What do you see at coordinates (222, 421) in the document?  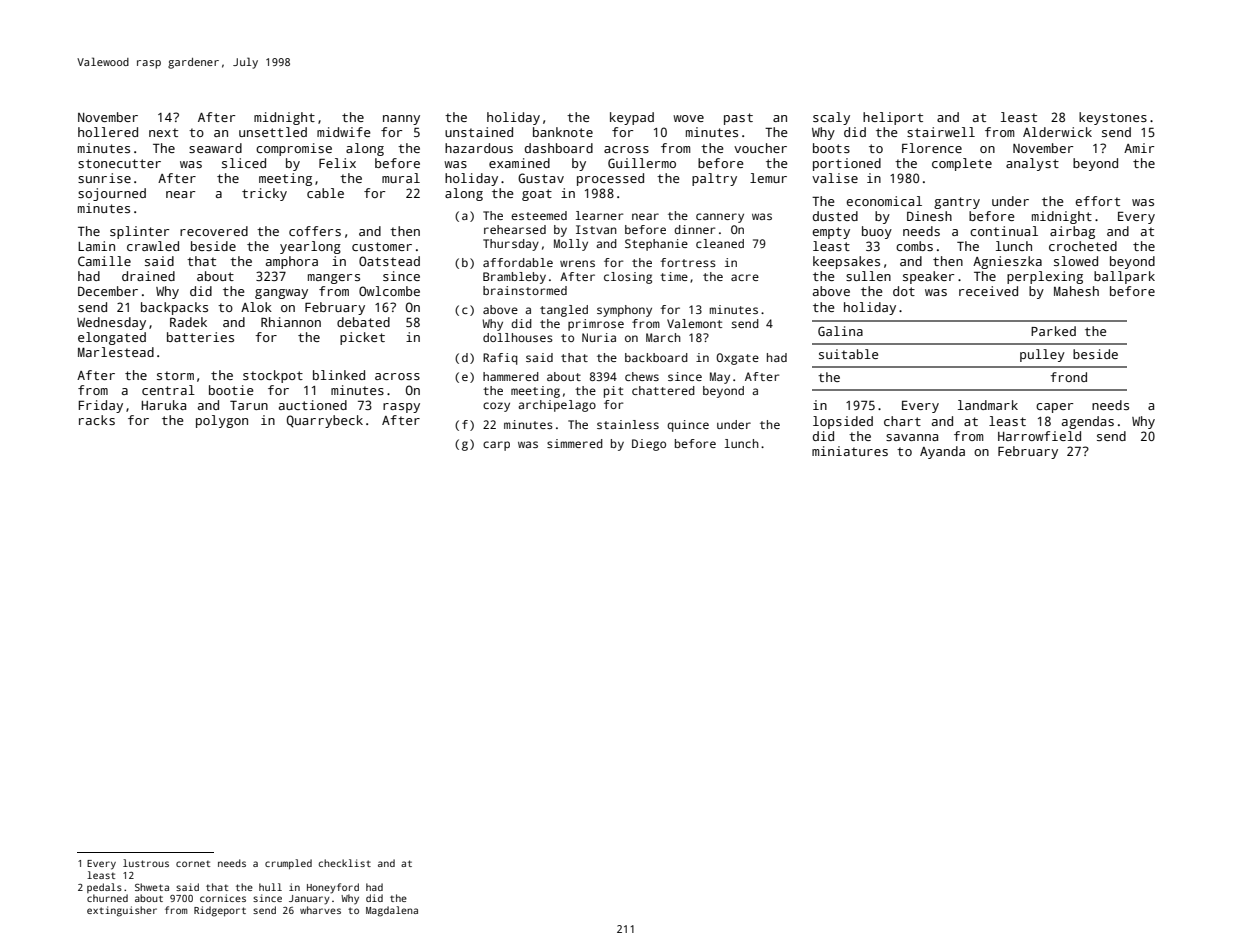 I see `polygon` at bounding box center [222, 421].
